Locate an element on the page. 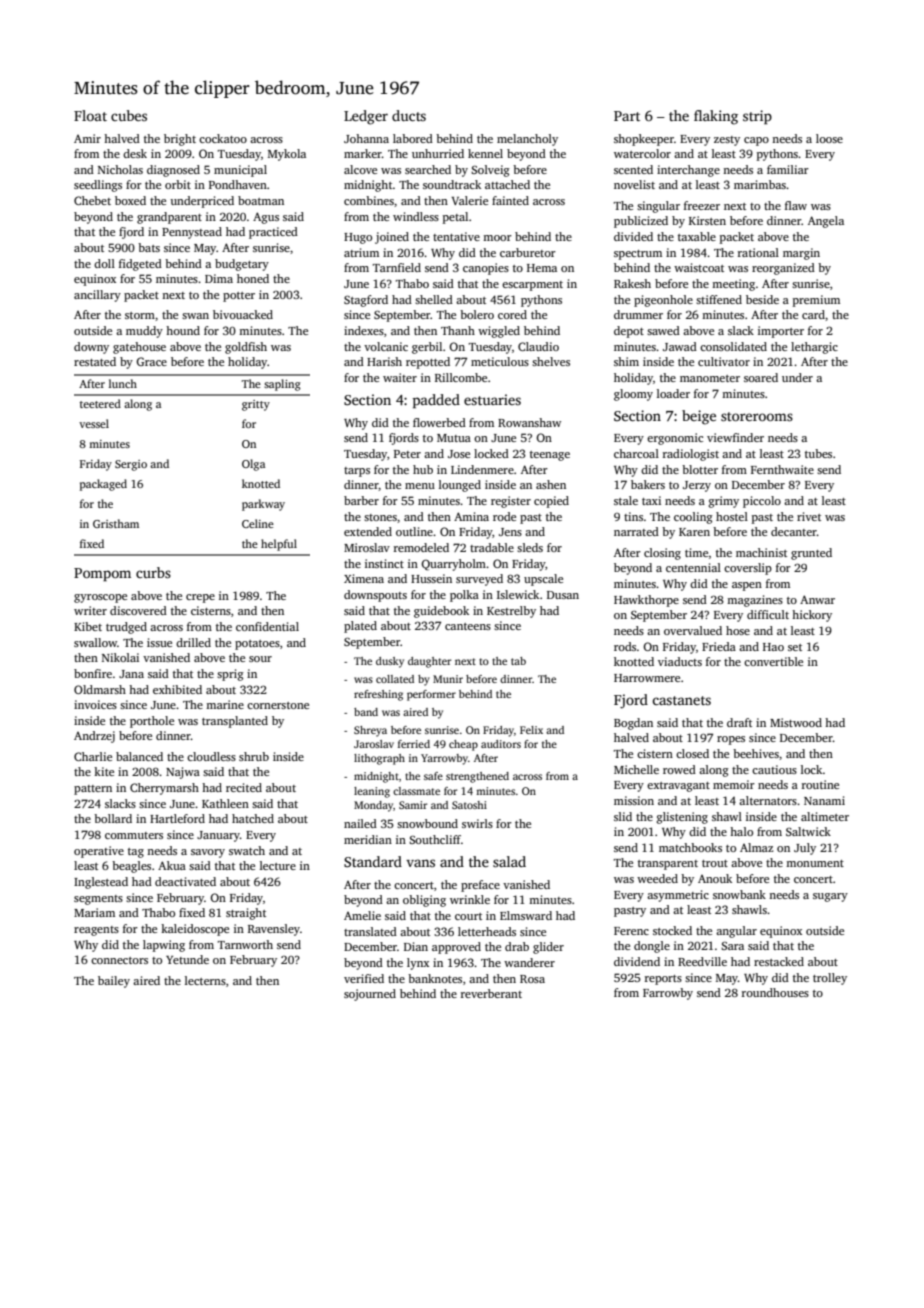 This document has width=924, height=1308. Karen is located at coordinates (694, 532).
